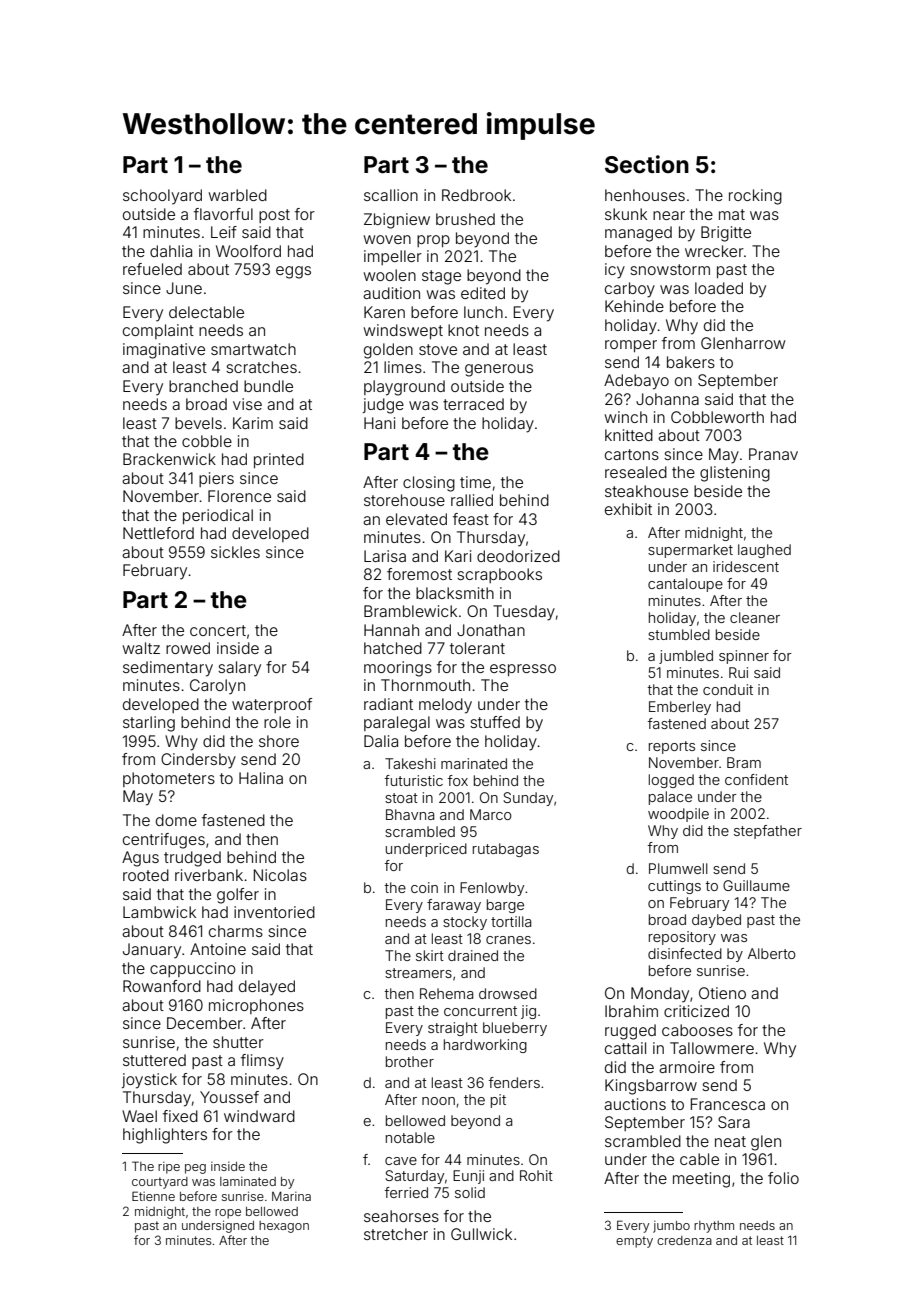 The width and height of the document is (924, 1308). Describe the element at coordinates (438, 349) in the document. I see `stove` at that location.
